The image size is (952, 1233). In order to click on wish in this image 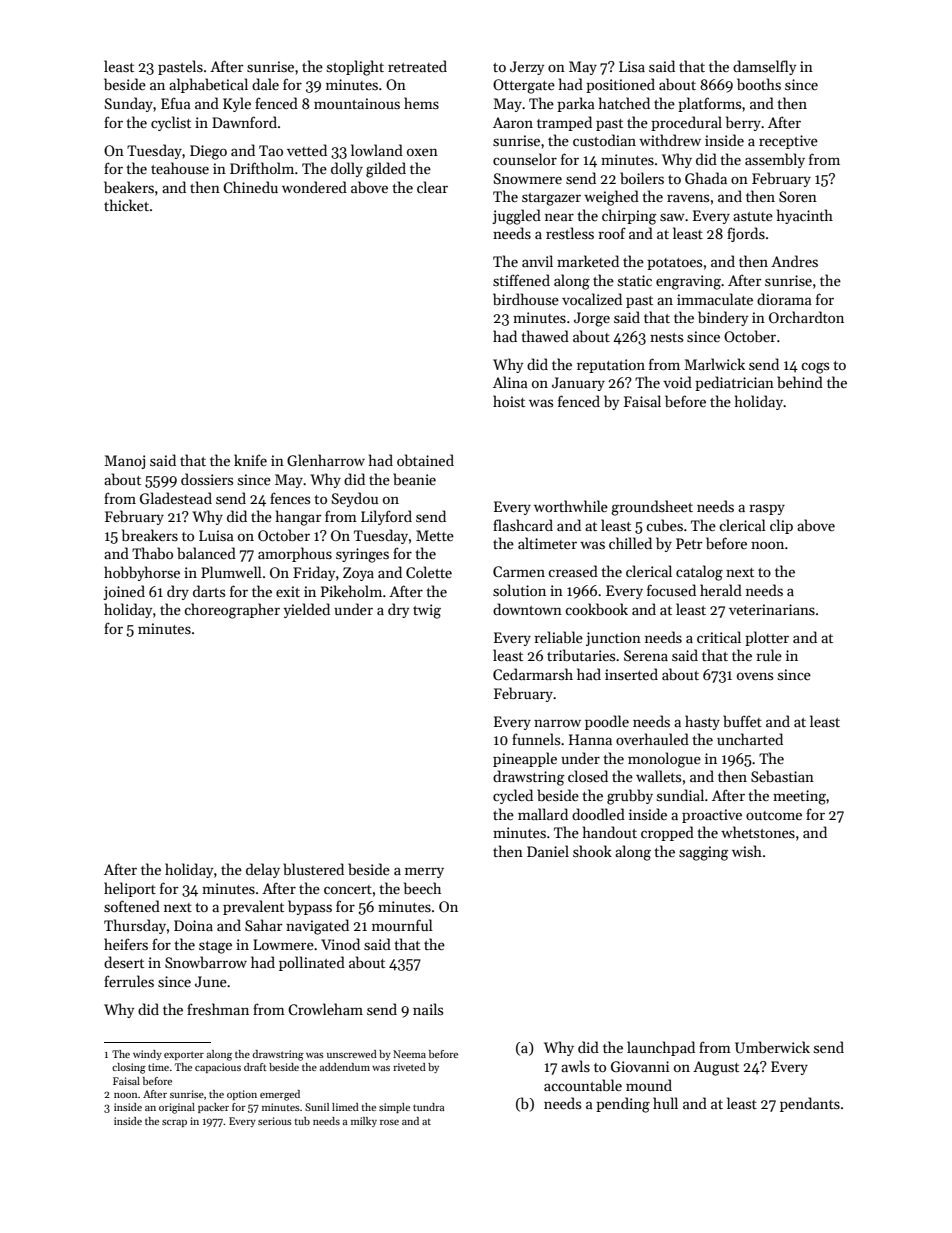, I will do `click(747, 851)`.
